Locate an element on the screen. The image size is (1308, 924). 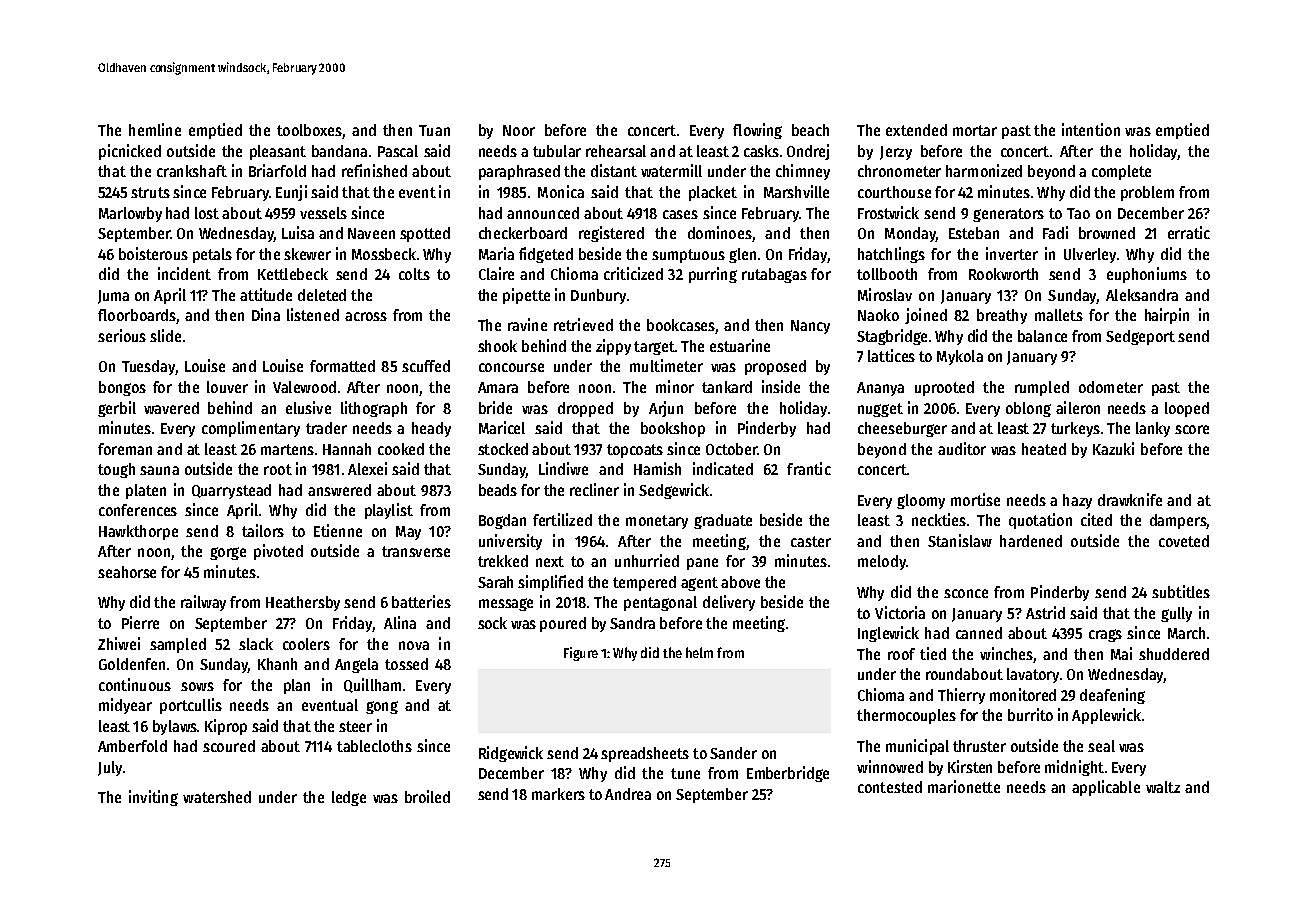
Alexei is located at coordinates (367, 468).
